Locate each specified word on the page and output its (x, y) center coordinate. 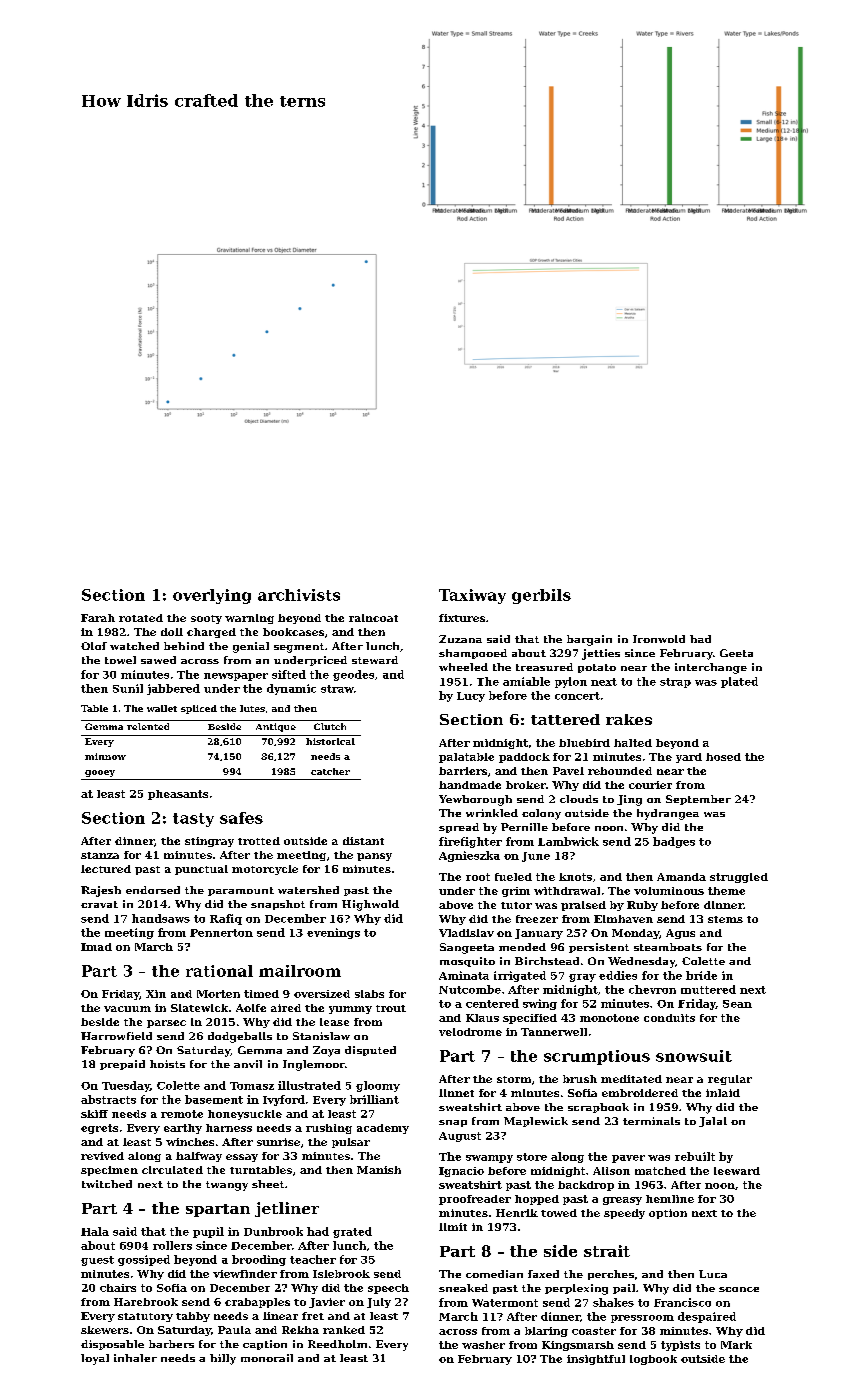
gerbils (541, 596)
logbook (653, 1360)
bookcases (293, 632)
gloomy (378, 1086)
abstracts (108, 1099)
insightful (596, 1360)
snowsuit (694, 1056)
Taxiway (472, 596)
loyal (95, 1359)
